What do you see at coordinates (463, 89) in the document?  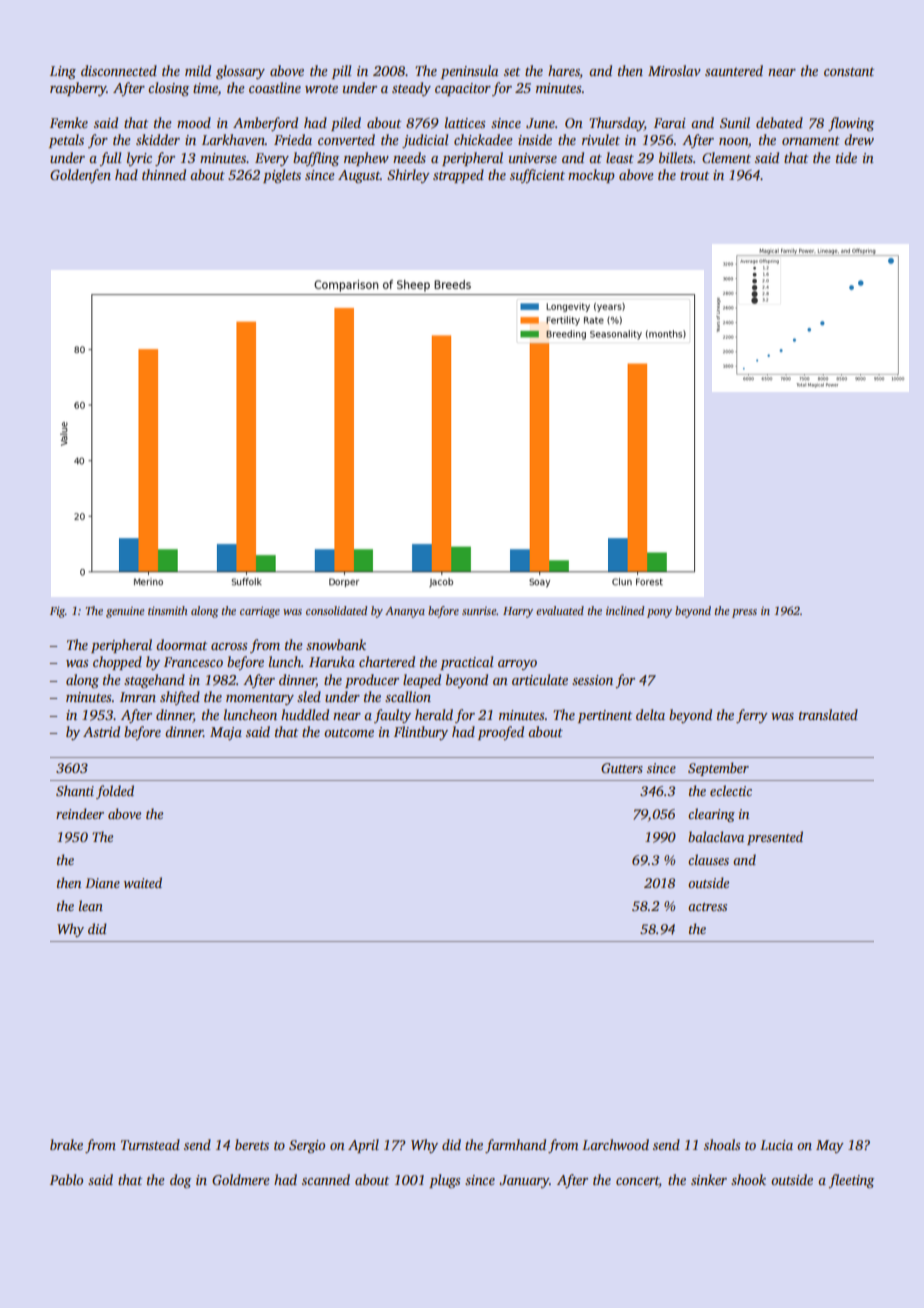 I see `capacitor` at bounding box center [463, 89].
